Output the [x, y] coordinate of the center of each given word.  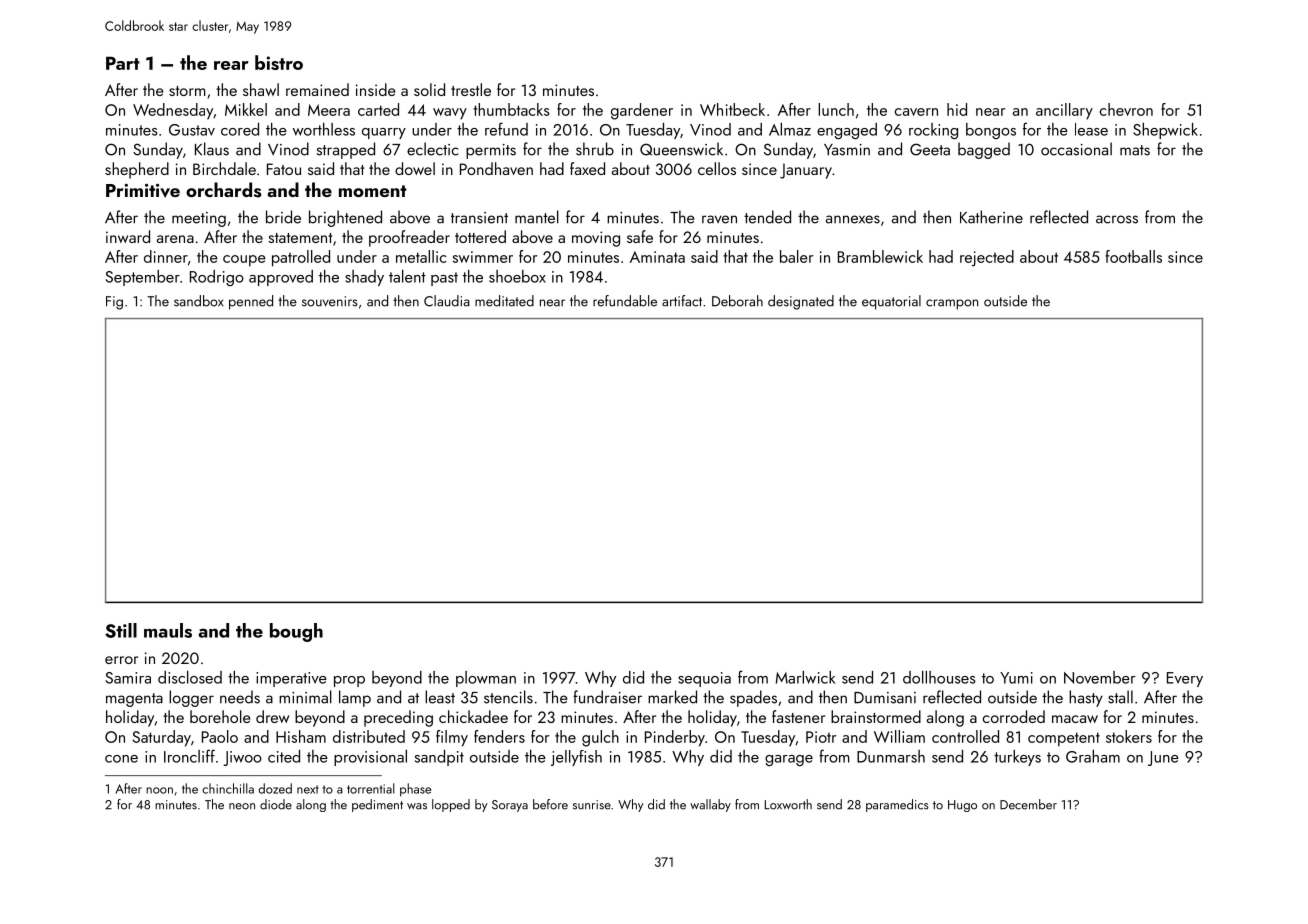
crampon [952, 304]
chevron [1126, 109]
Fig [114, 303]
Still [121, 630]
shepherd [137, 170]
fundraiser [607, 697]
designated [801, 302]
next [308, 789]
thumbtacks [511, 109]
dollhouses [939, 677]
